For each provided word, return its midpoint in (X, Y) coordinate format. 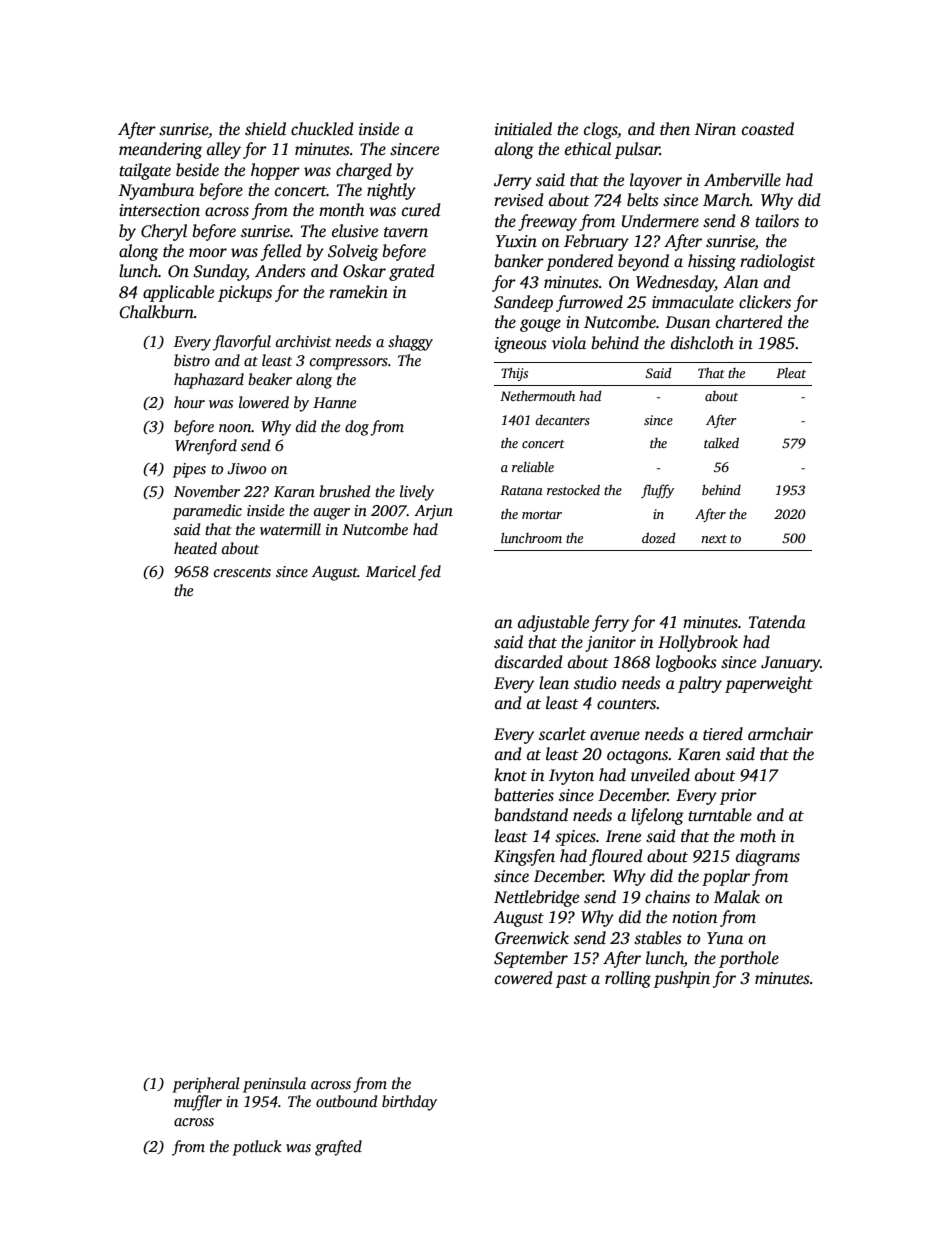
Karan (294, 491)
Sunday (220, 272)
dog (357, 428)
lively (417, 493)
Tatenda (777, 622)
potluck (257, 1148)
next (714, 539)
